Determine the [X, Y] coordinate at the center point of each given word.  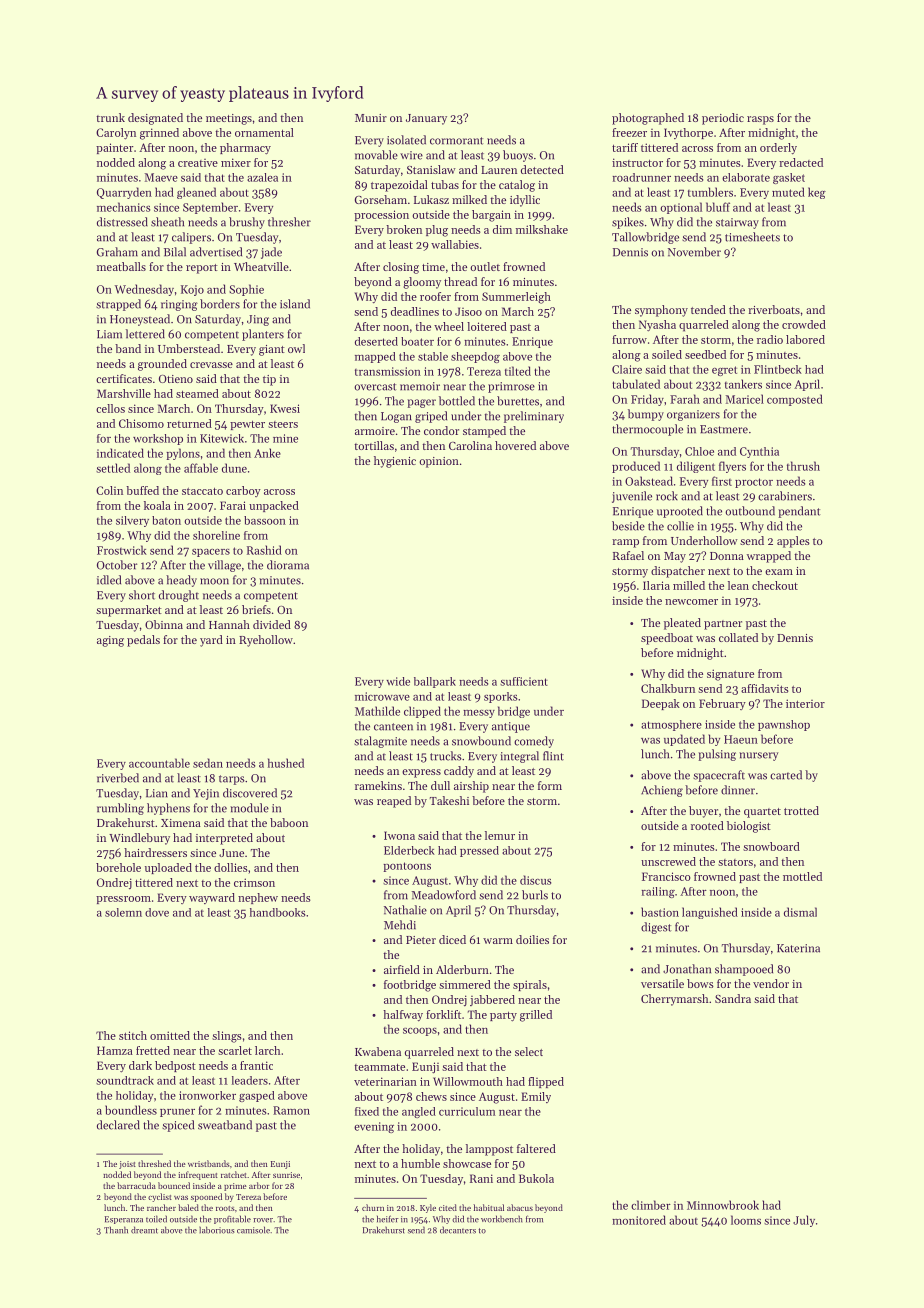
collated [738, 637]
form [550, 785]
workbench [502, 1219]
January [426, 119]
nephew [258, 898]
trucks [446, 756]
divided [272, 624]
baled [188, 1207]
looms [746, 1220]
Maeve [161, 177]
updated [684, 740]
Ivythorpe [688, 133]
